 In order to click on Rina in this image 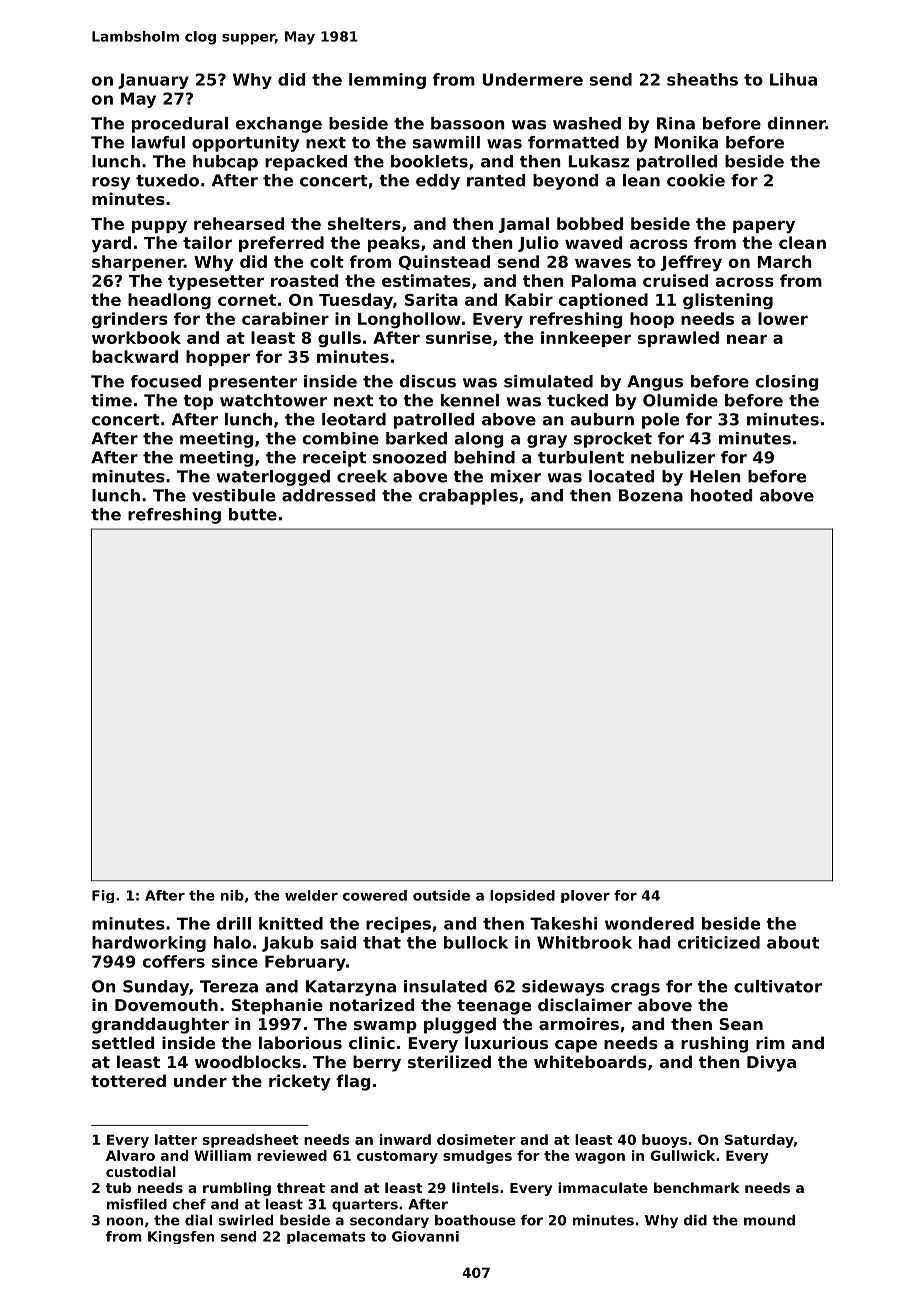, I will do `click(676, 123)`.
